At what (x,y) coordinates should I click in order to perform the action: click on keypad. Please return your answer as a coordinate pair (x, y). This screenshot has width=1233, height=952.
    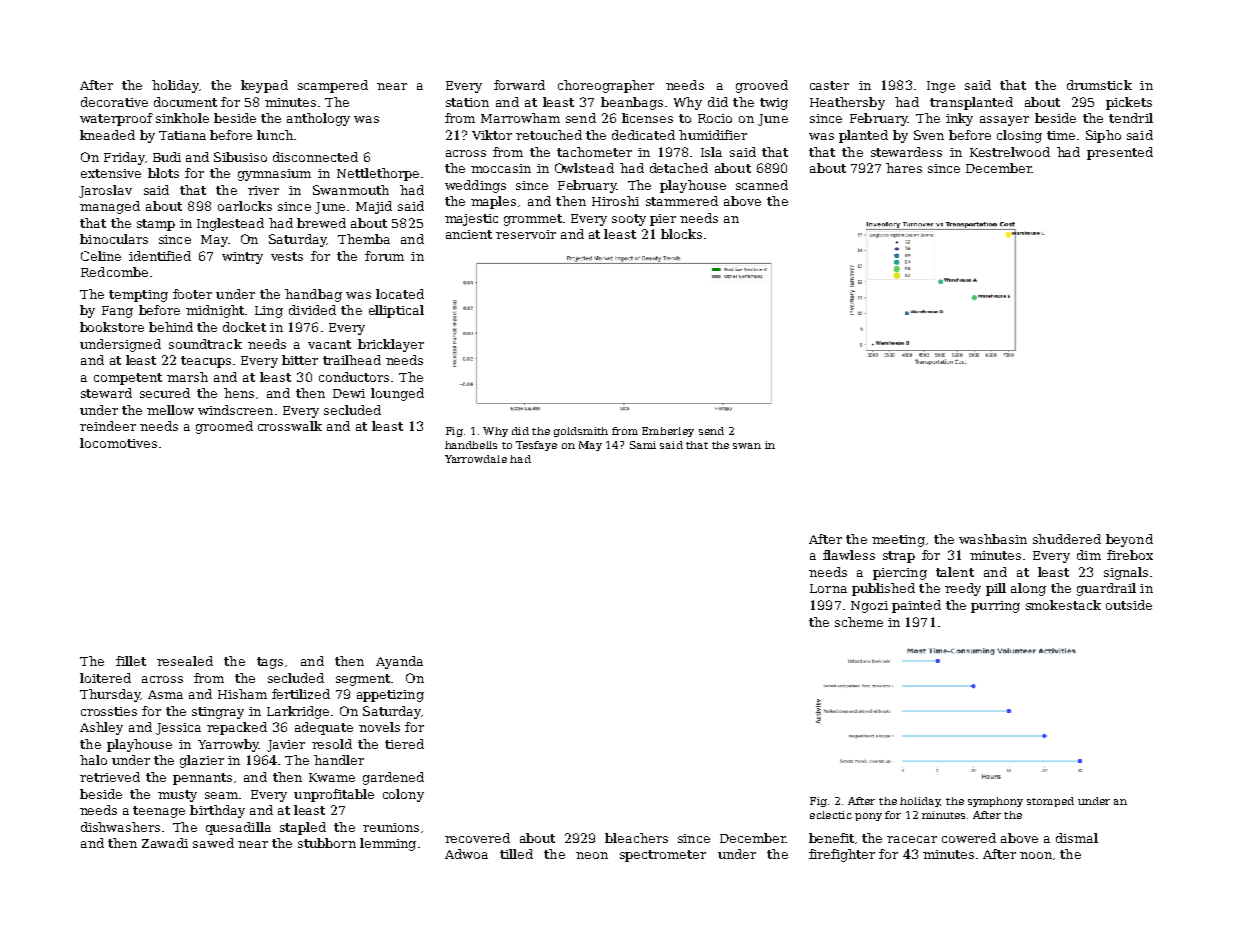
    Looking at the image, I should click on (264, 86).
